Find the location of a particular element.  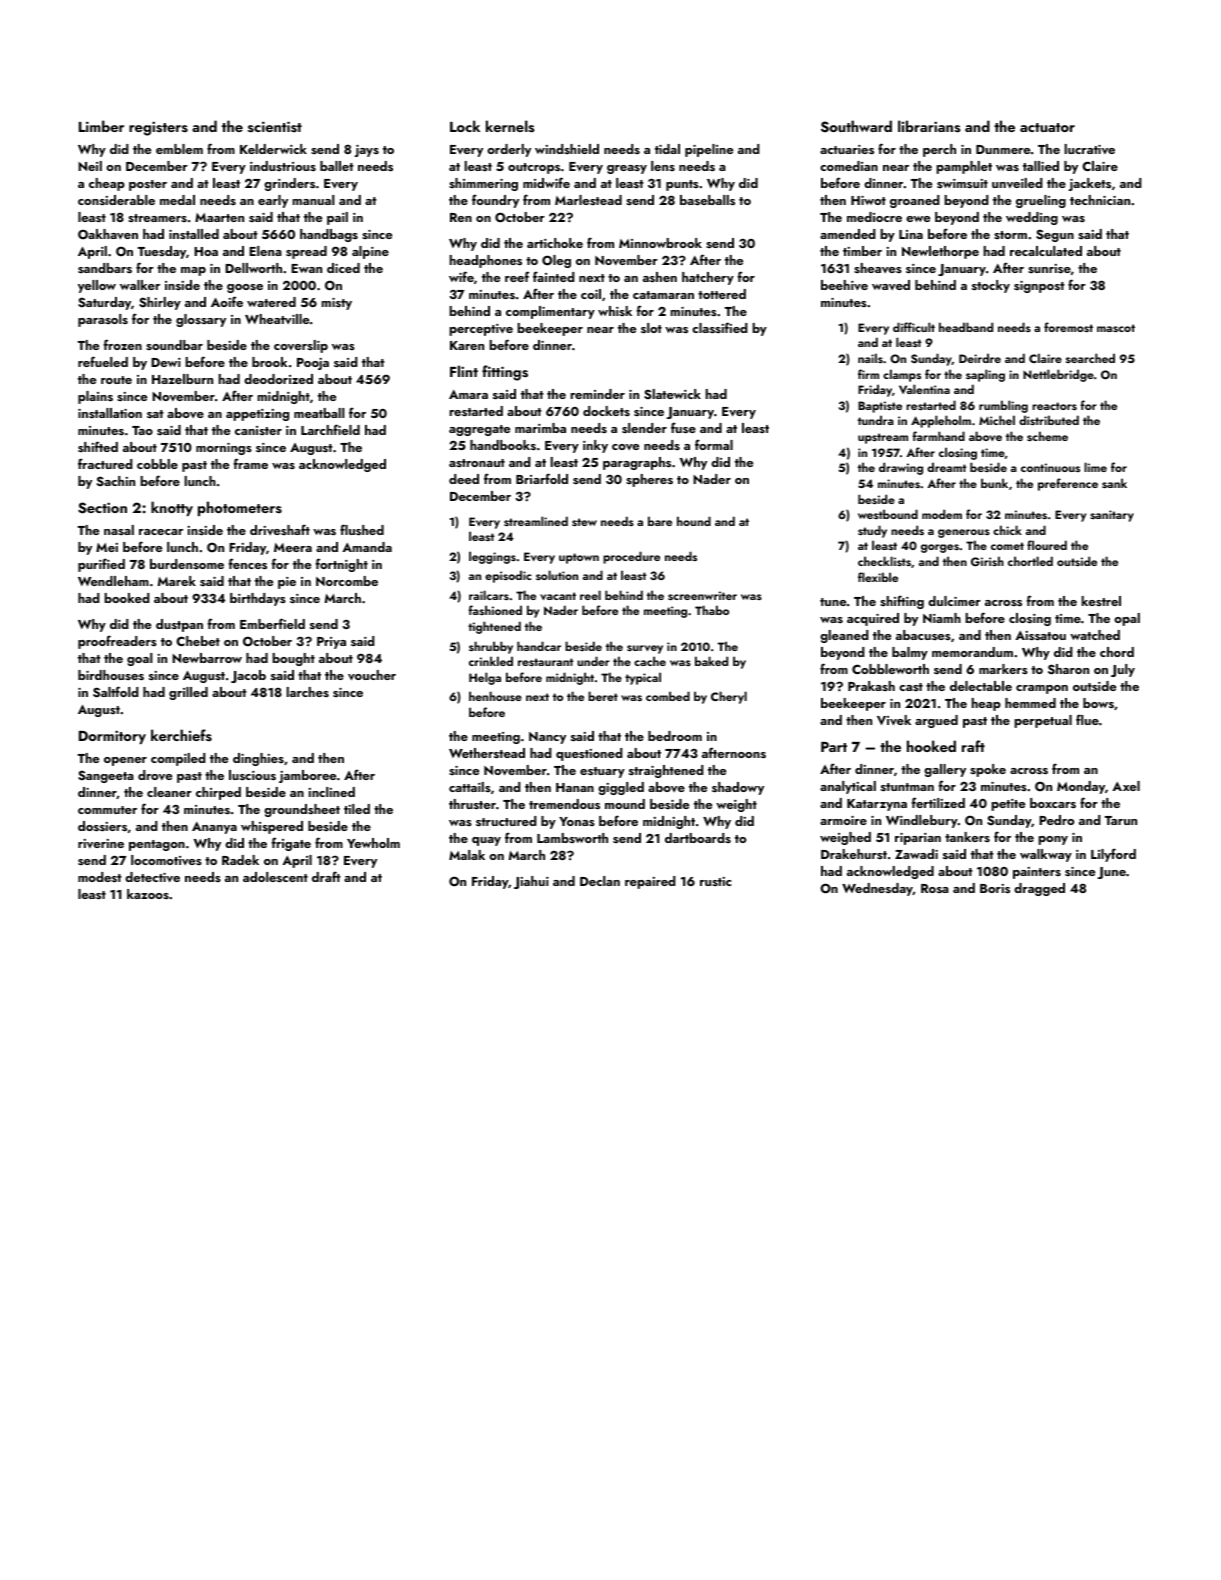

purified is located at coordinates (101, 565).
